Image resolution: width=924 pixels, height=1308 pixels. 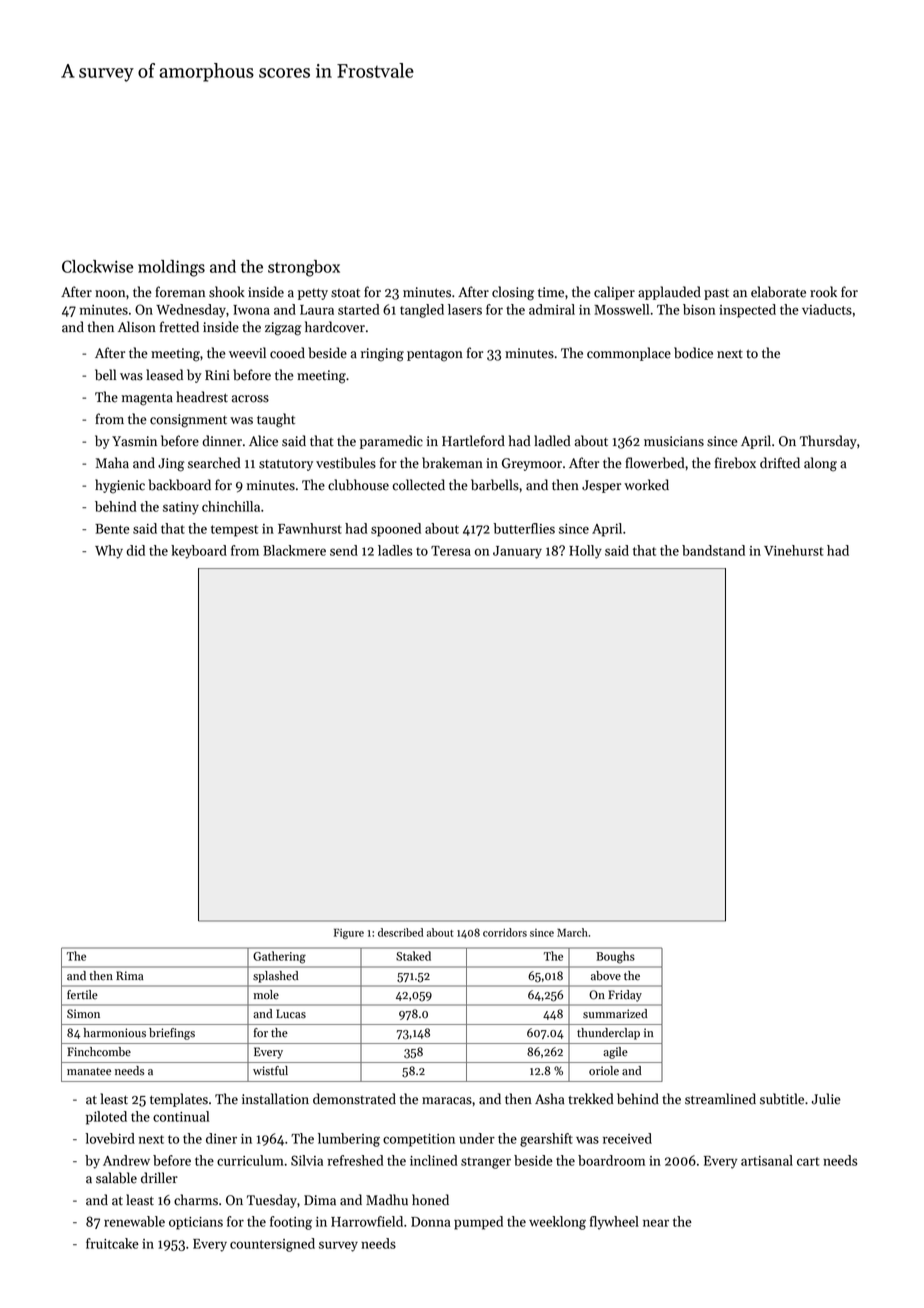 What do you see at coordinates (826, 1099) in the screenshot?
I see `Julie` at bounding box center [826, 1099].
